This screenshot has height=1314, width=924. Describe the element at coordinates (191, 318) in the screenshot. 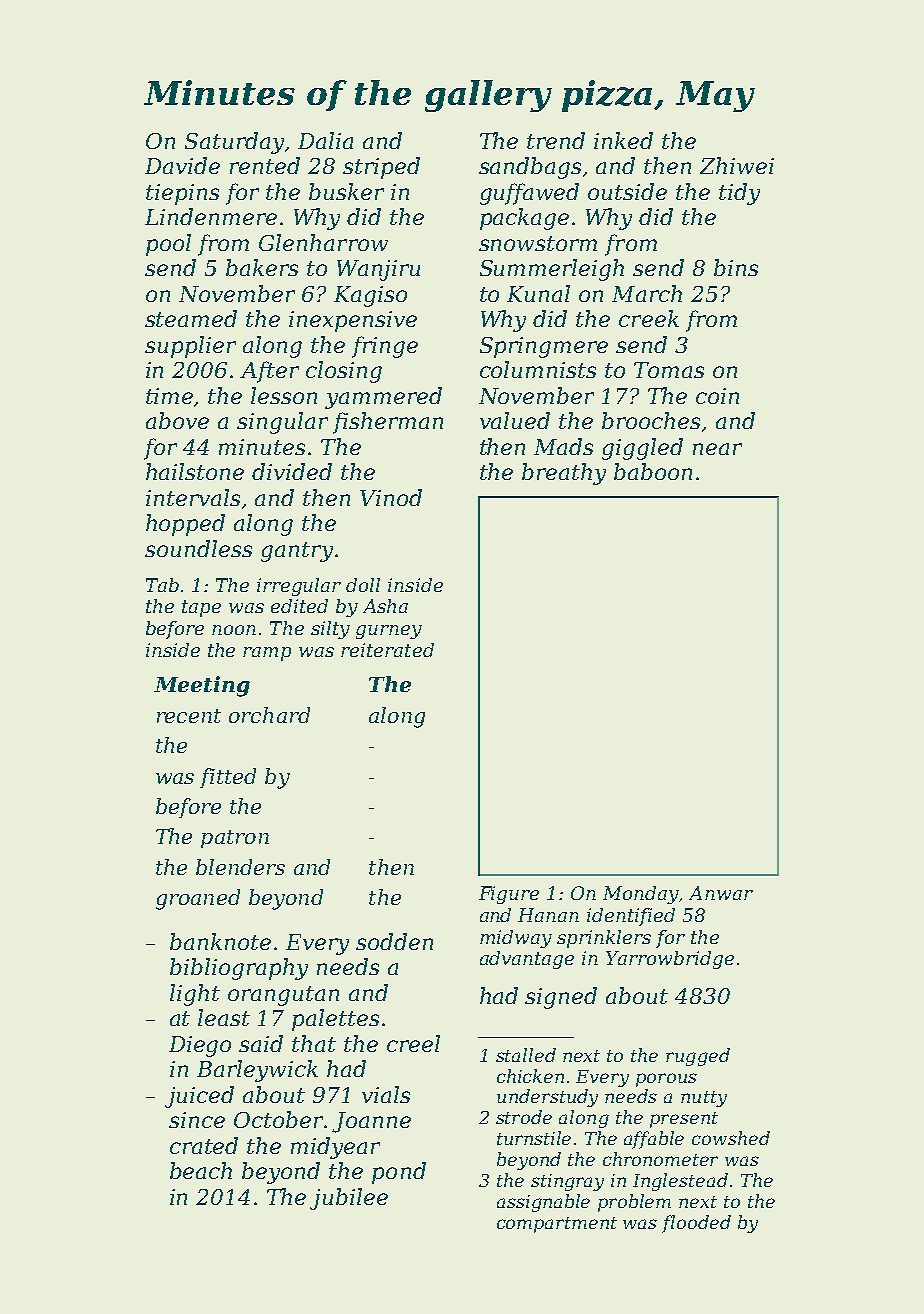

I see `steamed` at that location.
